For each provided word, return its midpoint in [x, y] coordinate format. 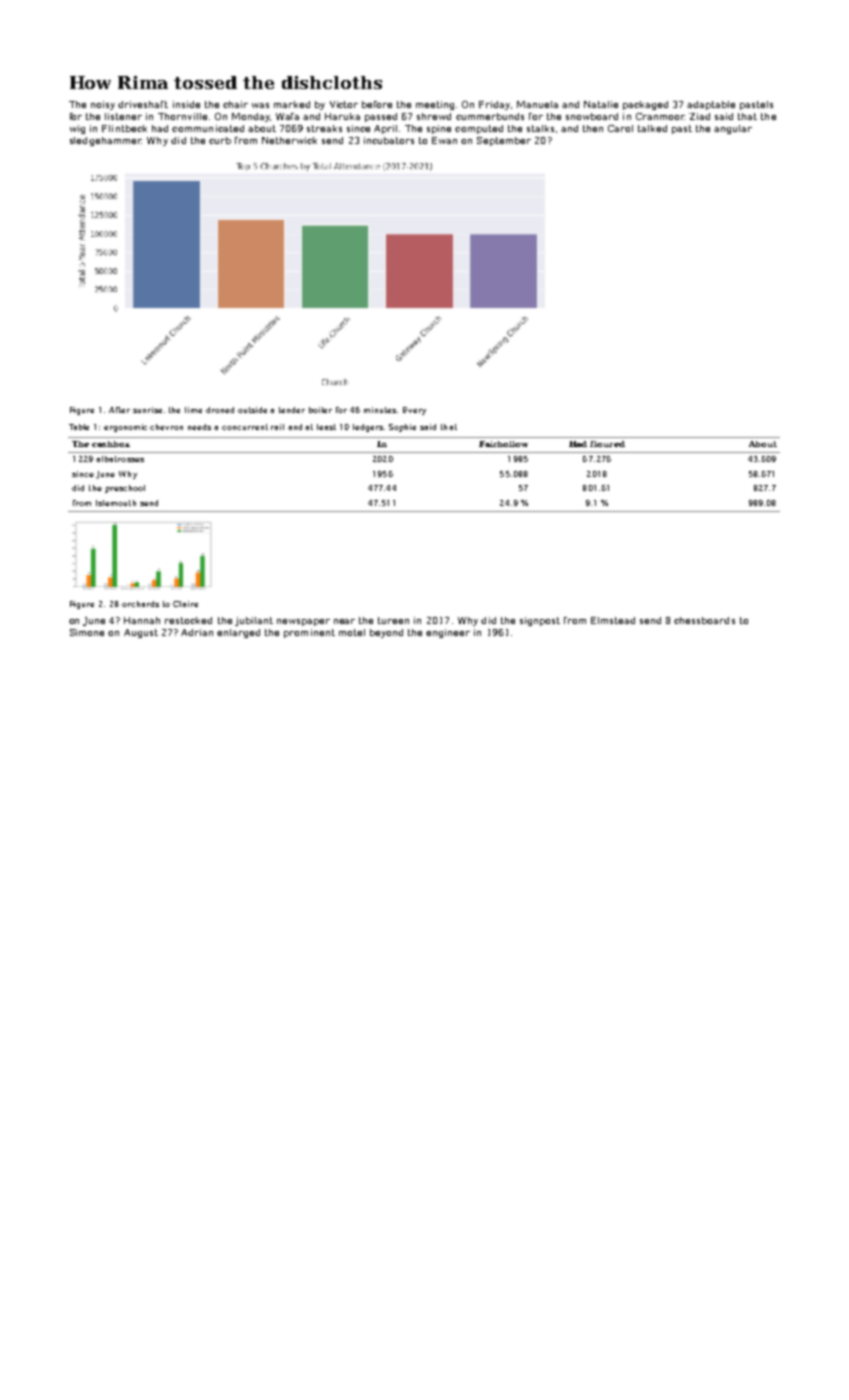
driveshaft [143, 104]
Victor [344, 104]
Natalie [601, 104]
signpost [540, 621]
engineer [448, 633]
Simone [87, 632]
